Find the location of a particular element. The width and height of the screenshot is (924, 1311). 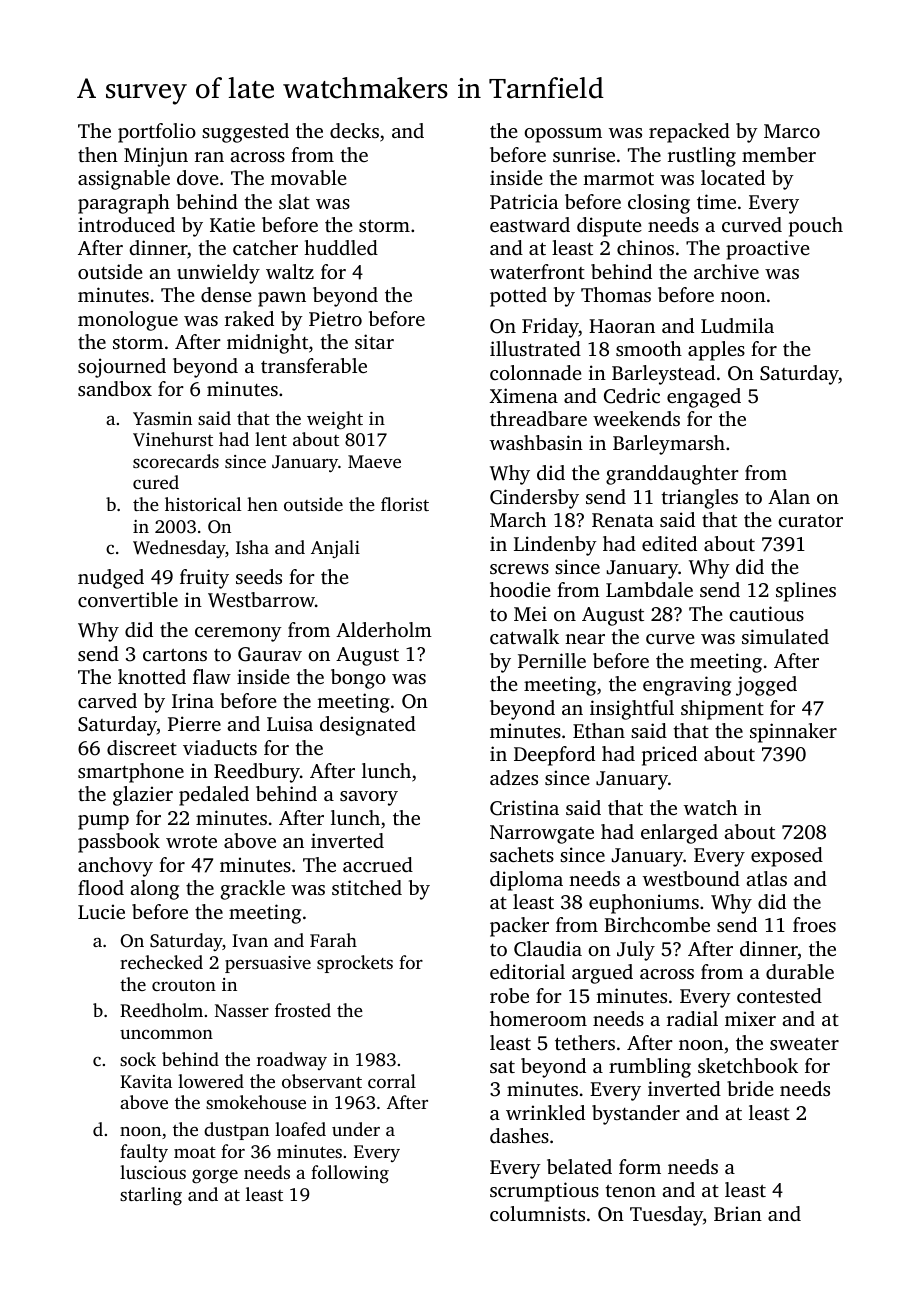

decks is located at coordinates (354, 130).
